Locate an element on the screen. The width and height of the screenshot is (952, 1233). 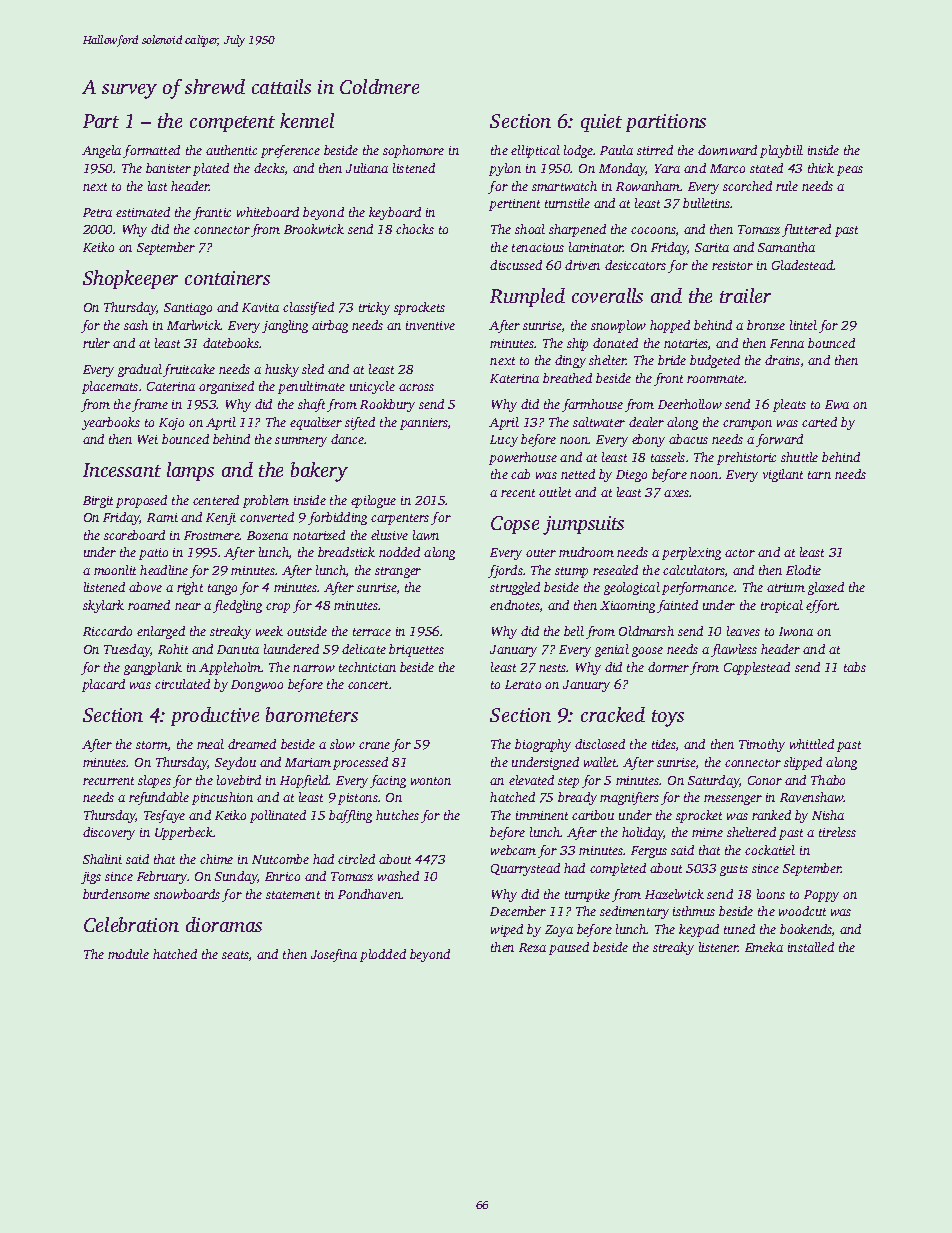
dance is located at coordinates (347, 439).
